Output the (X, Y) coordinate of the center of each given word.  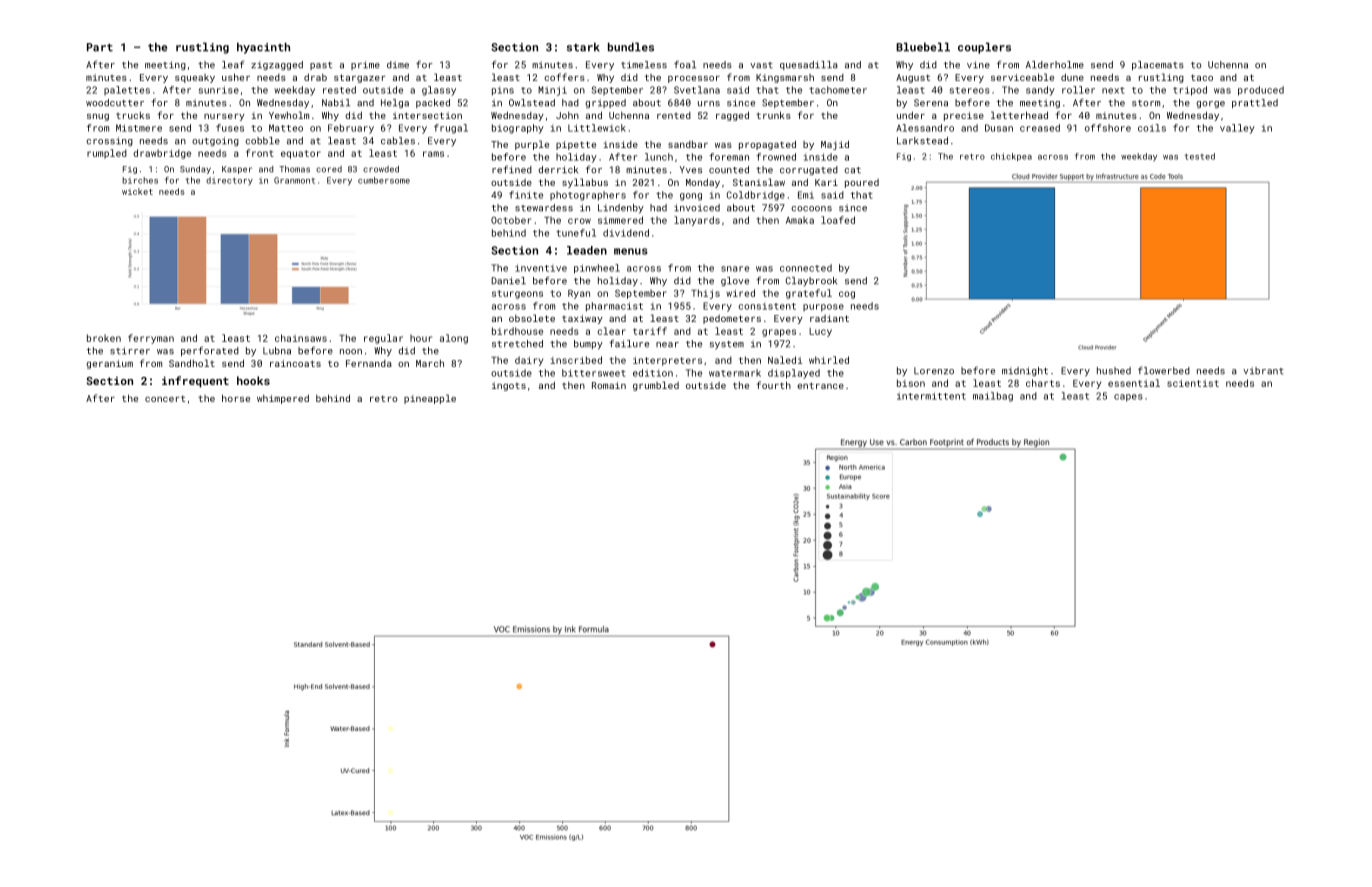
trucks (133, 115)
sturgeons (517, 294)
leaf (233, 64)
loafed (838, 220)
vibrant (1263, 371)
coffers (564, 77)
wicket (137, 191)
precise (964, 116)
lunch (659, 157)
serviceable (1022, 77)
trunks (773, 115)
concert (165, 398)
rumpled (107, 154)
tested (1200, 156)
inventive (541, 268)
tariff (650, 331)
